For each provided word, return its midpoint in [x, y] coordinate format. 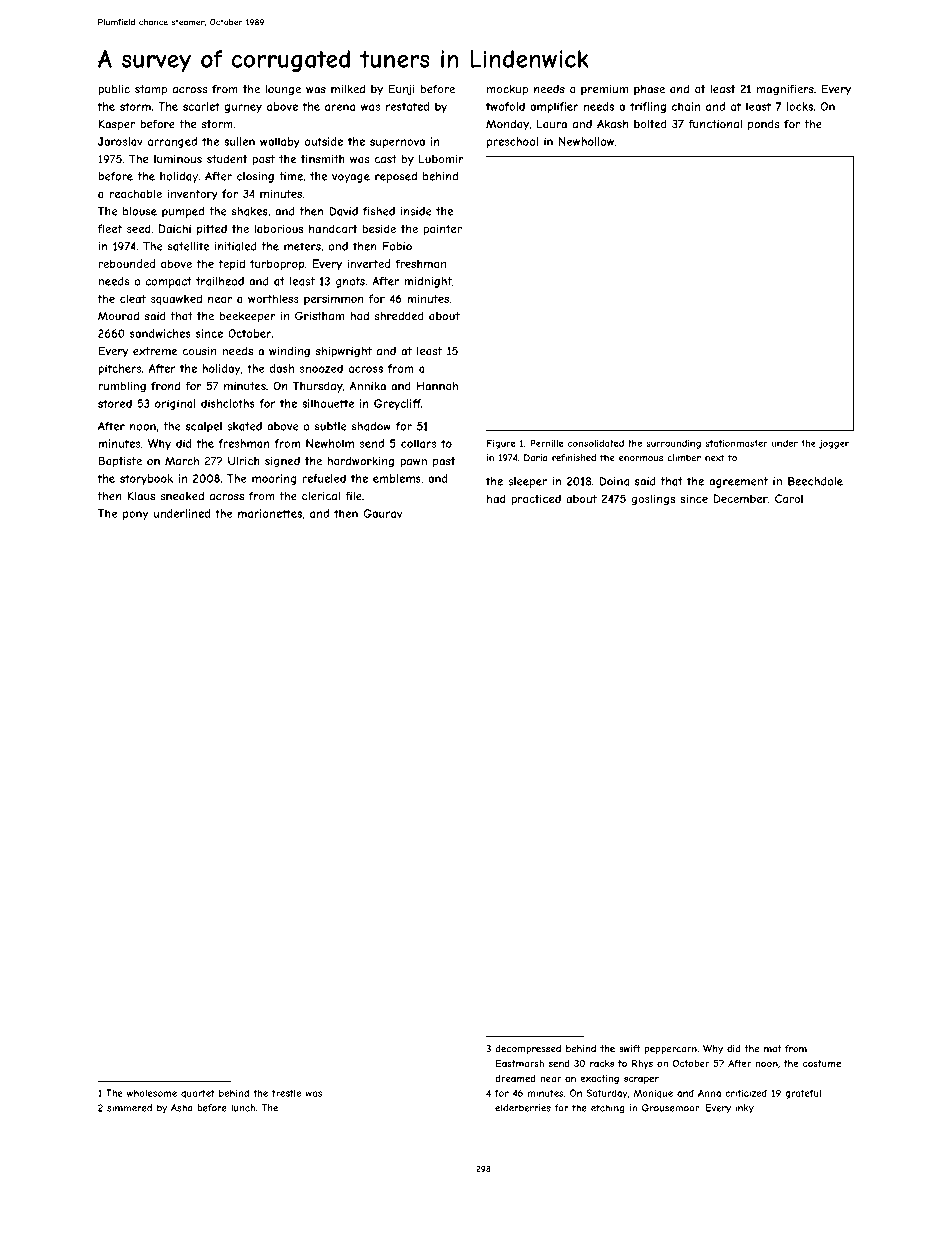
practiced [536, 499]
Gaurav [382, 513]
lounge [283, 90]
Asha [182, 1108]
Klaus [141, 496]
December [740, 498]
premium [604, 90]
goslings [653, 499]
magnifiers [785, 90]
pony [135, 515]
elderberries [523, 1108]
